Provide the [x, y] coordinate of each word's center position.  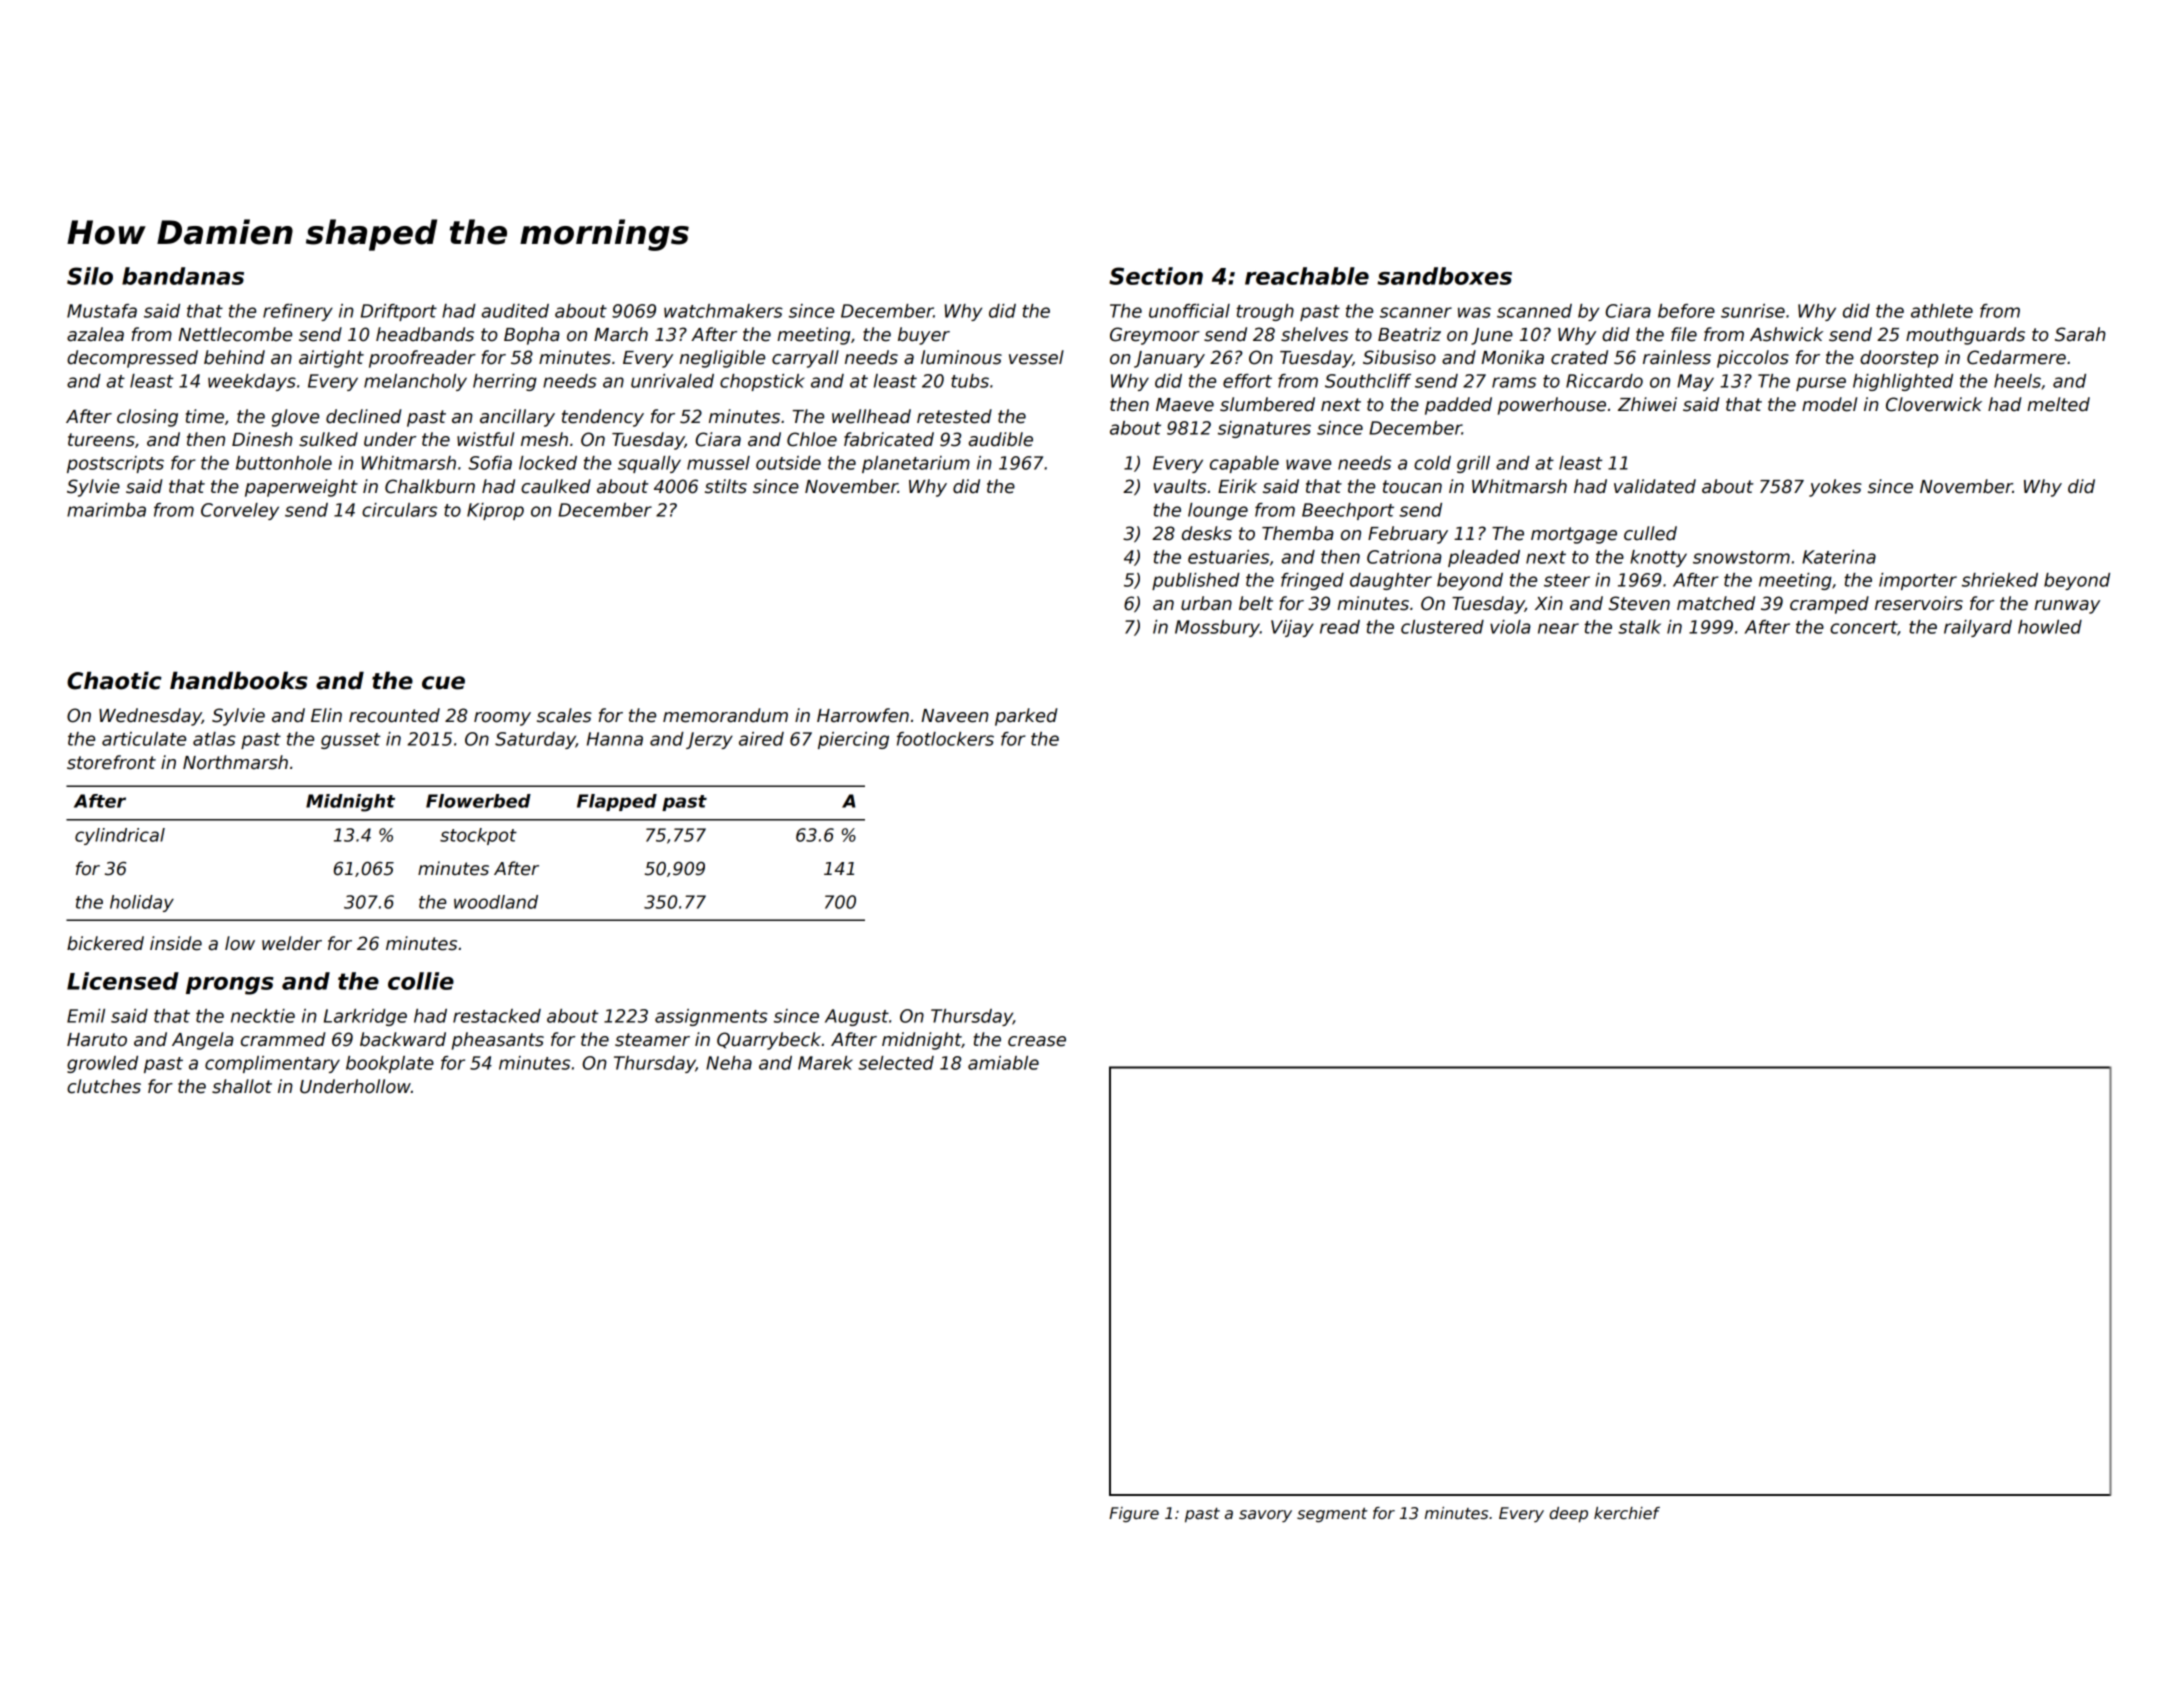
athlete [1942, 311]
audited [515, 311]
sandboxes [1444, 276]
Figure [1134, 1514]
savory [1265, 1516]
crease [1037, 1041]
